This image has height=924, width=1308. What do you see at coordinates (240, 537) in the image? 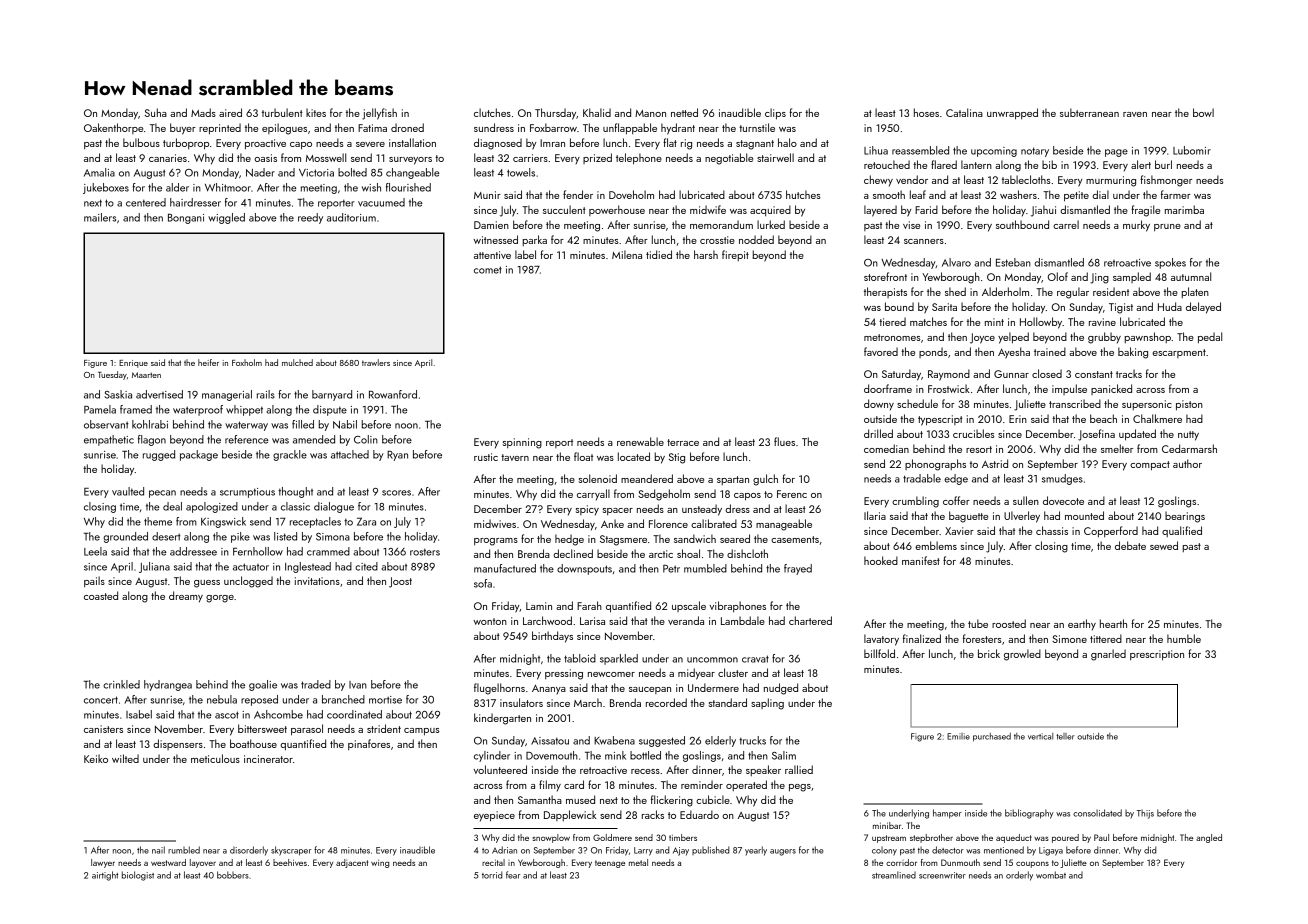
I see `pike` at bounding box center [240, 537].
